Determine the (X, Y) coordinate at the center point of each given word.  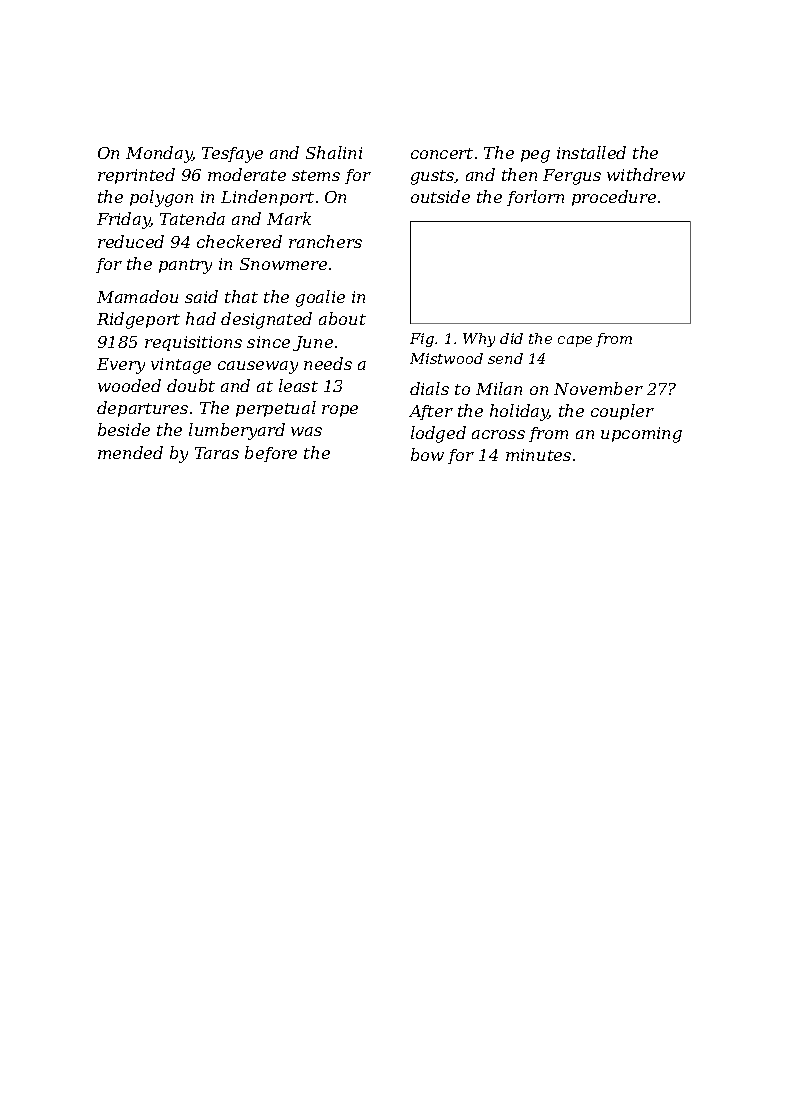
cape (575, 341)
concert (442, 153)
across (498, 434)
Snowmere (283, 264)
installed (591, 152)
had (201, 318)
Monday (159, 154)
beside (124, 429)
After (431, 412)
